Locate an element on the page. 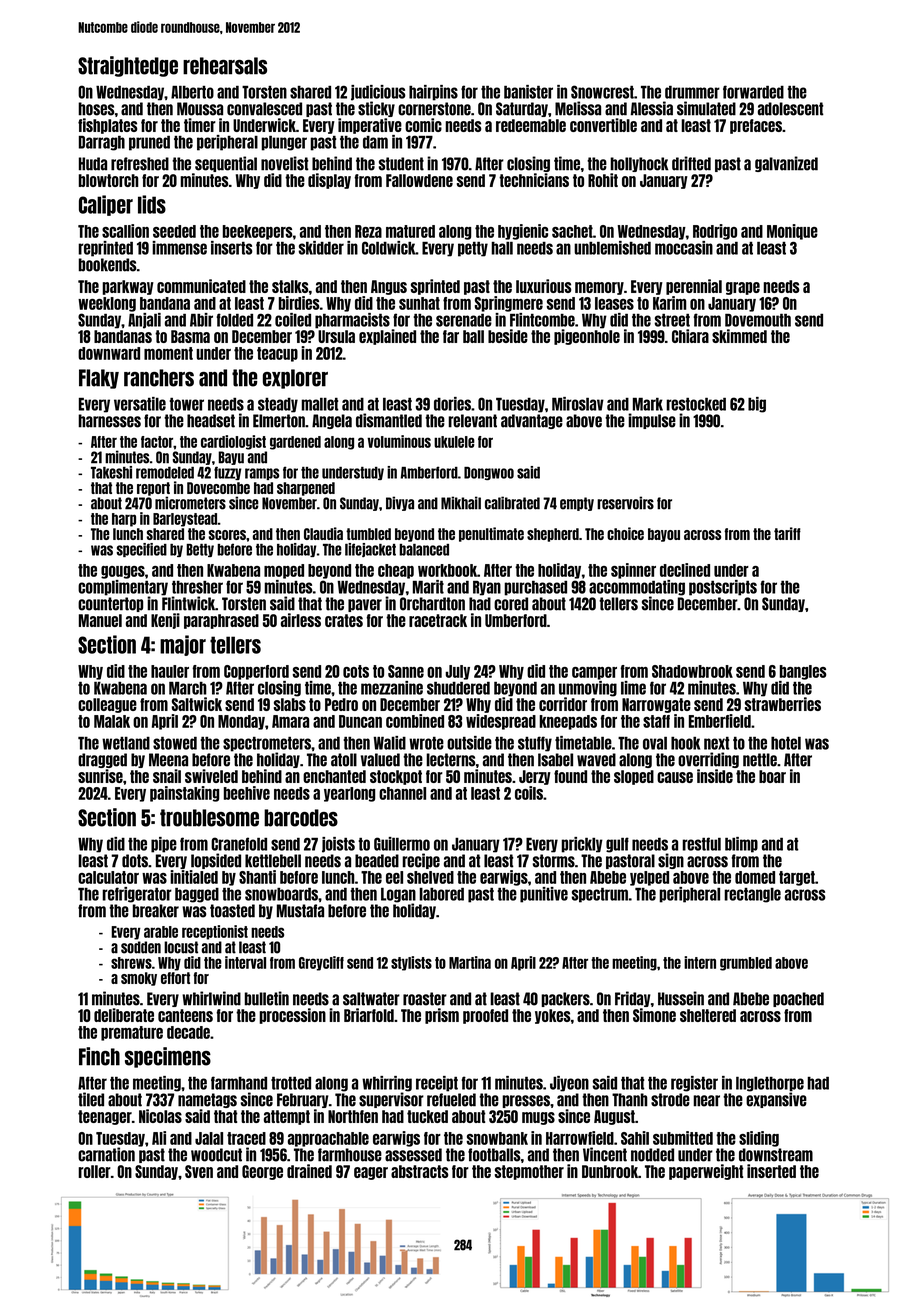  Coldwick is located at coordinates (389, 248).
